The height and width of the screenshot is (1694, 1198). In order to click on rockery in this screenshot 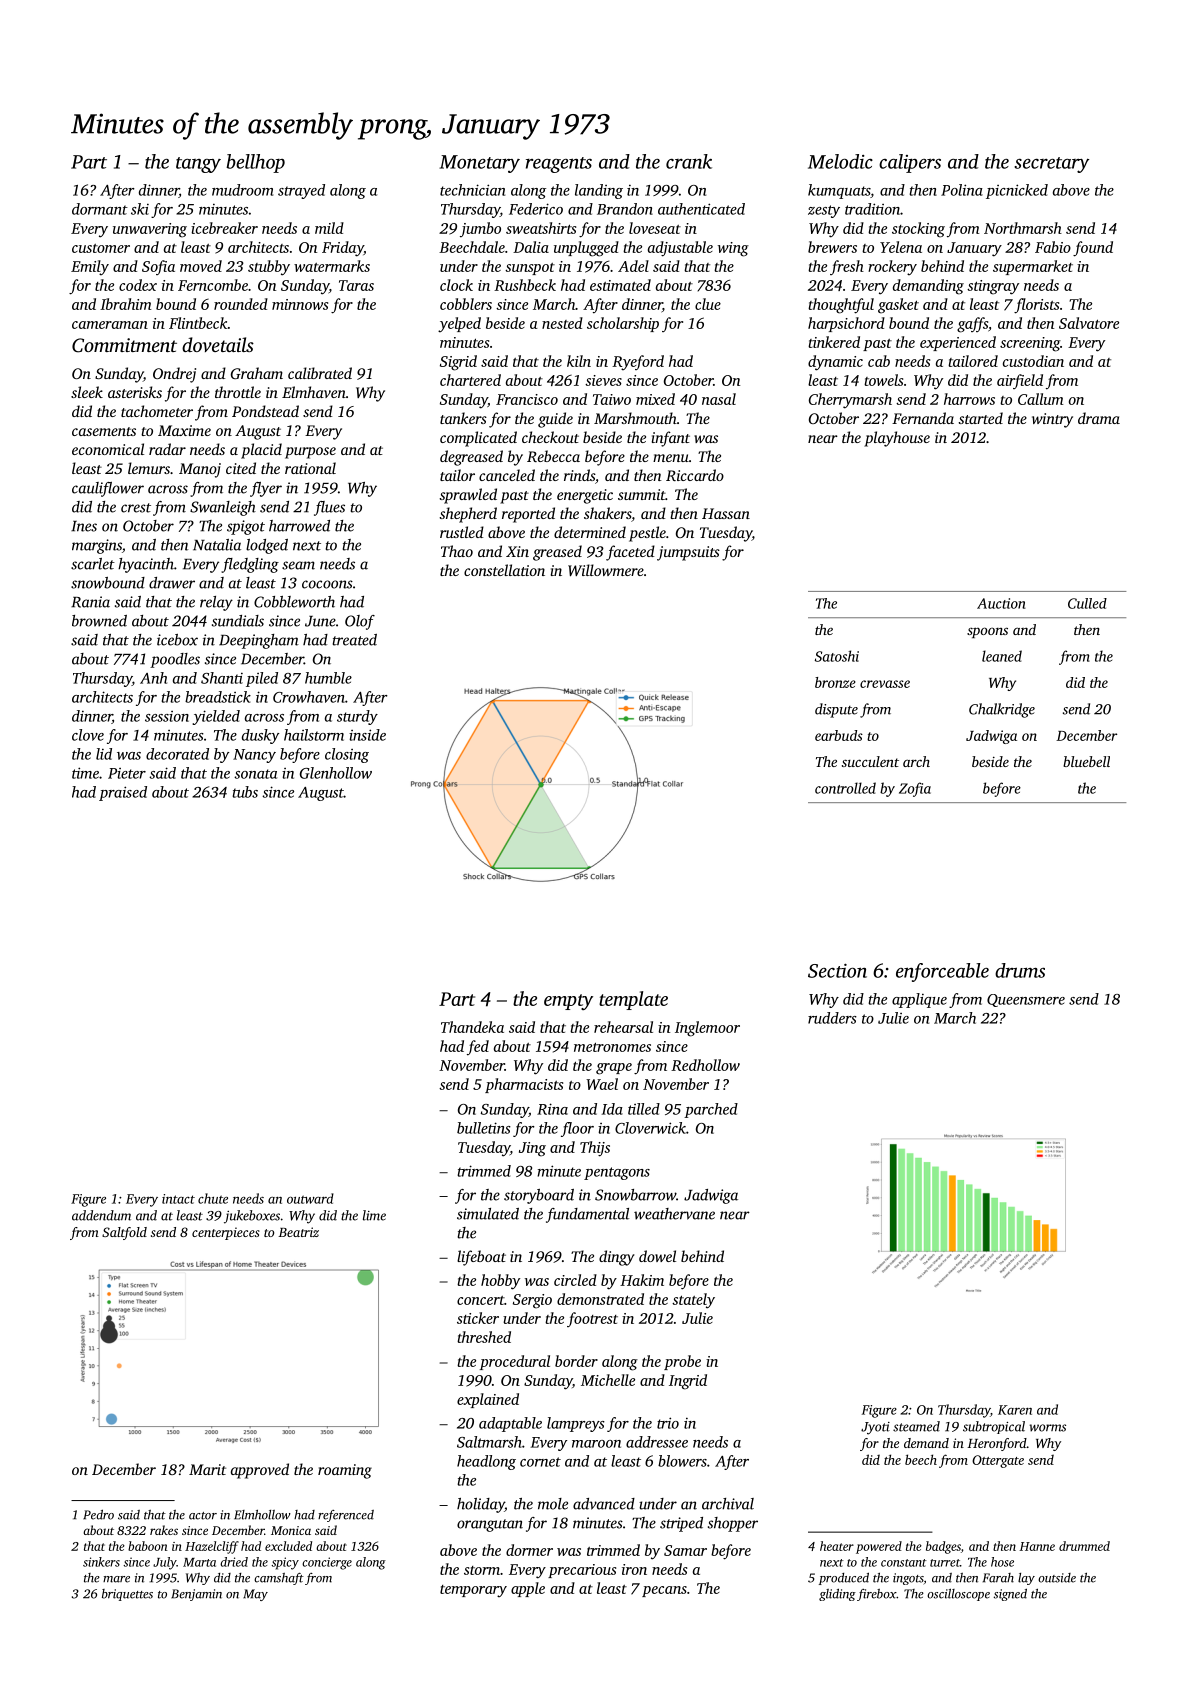, I will do `click(892, 267)`.
